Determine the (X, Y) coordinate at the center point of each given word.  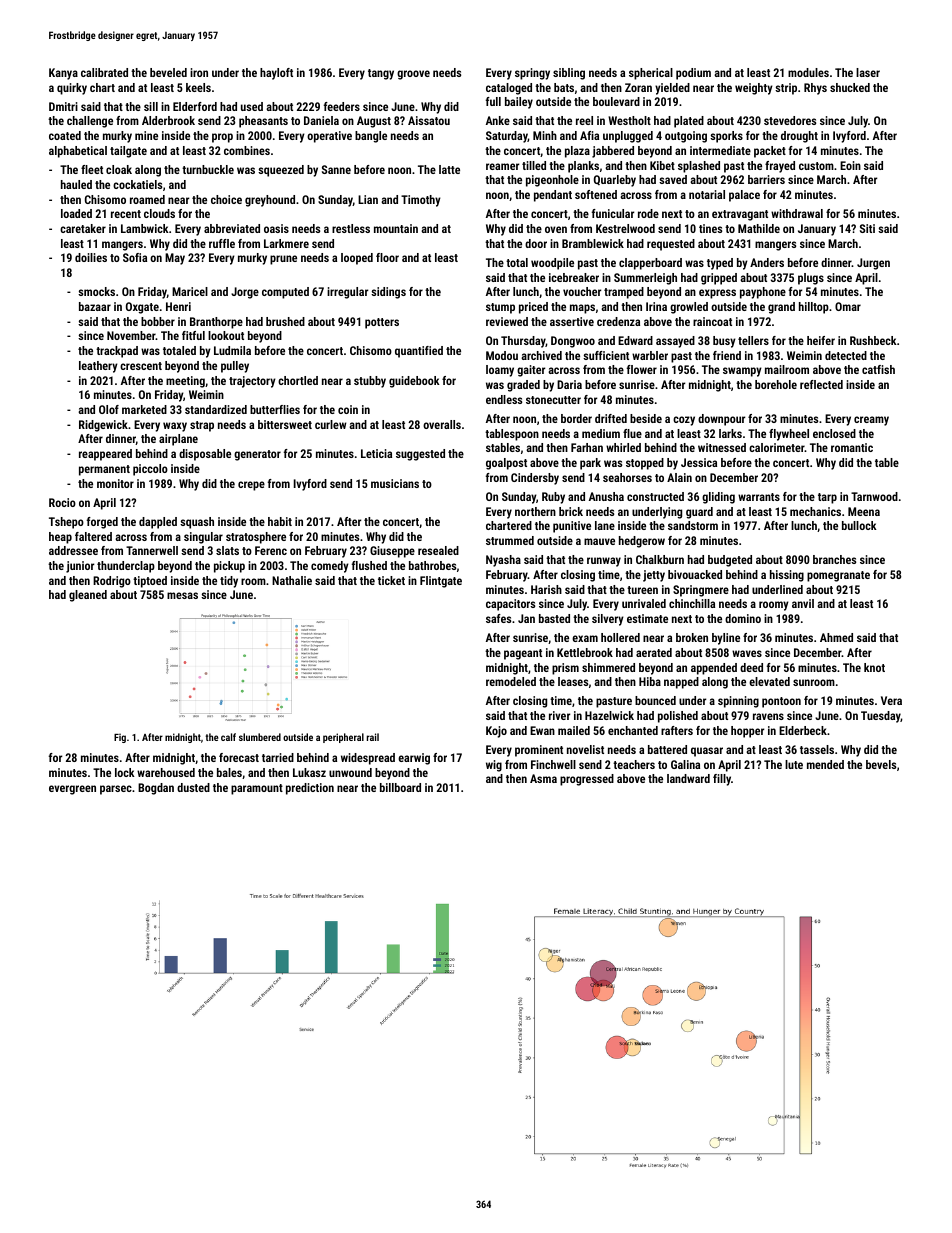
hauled (76, 184)
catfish (878, 369)
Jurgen (873, 264)
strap (202, 426)
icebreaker (574, 277)
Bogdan (156, 789)
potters (382, 323)
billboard (400, 787)
